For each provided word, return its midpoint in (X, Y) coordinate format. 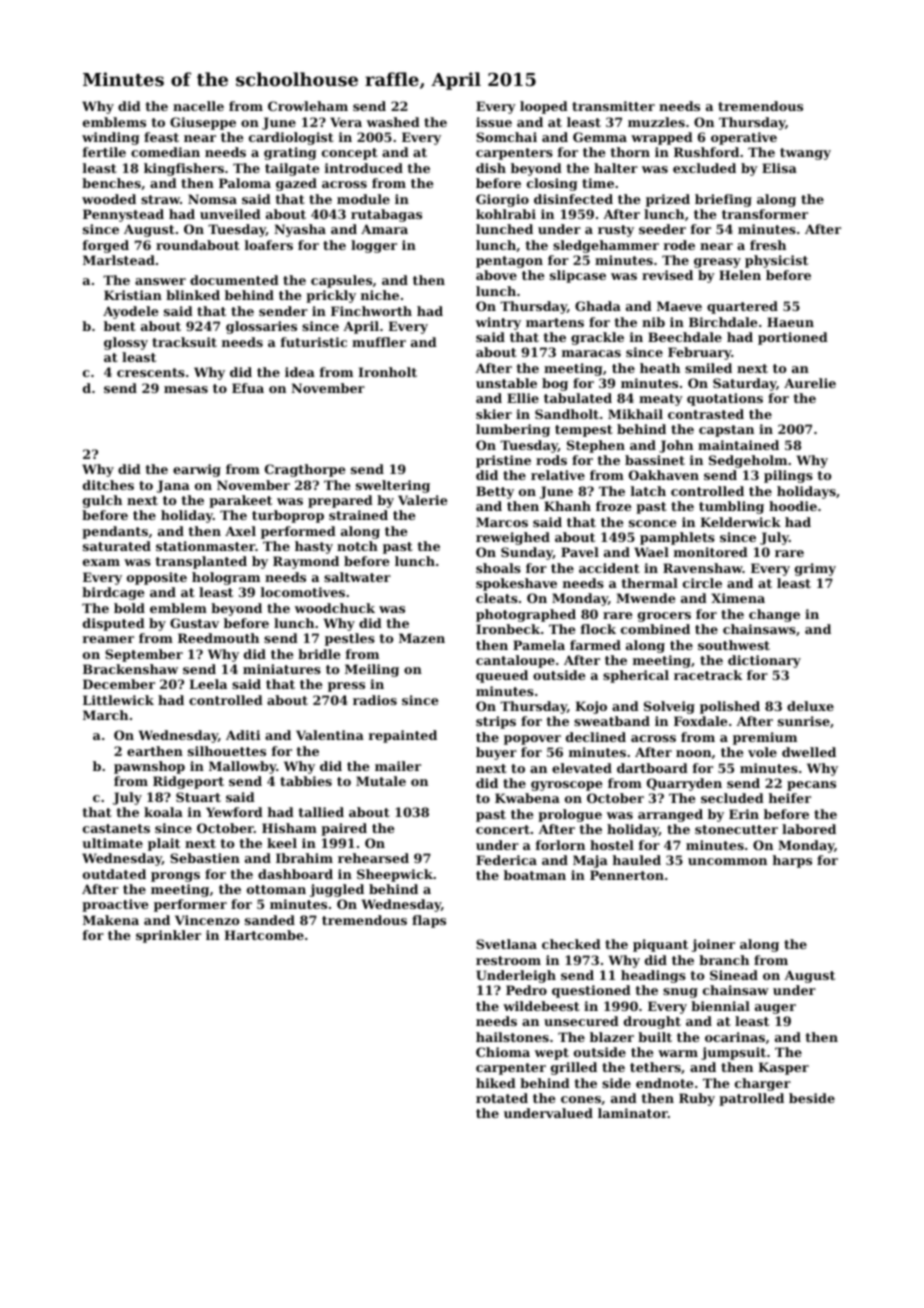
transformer (765, 214)
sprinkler (168, 936)
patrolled (751, 1099)
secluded (732, 798)
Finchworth (371, 311)
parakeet (240, 501)
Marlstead (119, 260)
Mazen (422, 638)
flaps (429, 921)
